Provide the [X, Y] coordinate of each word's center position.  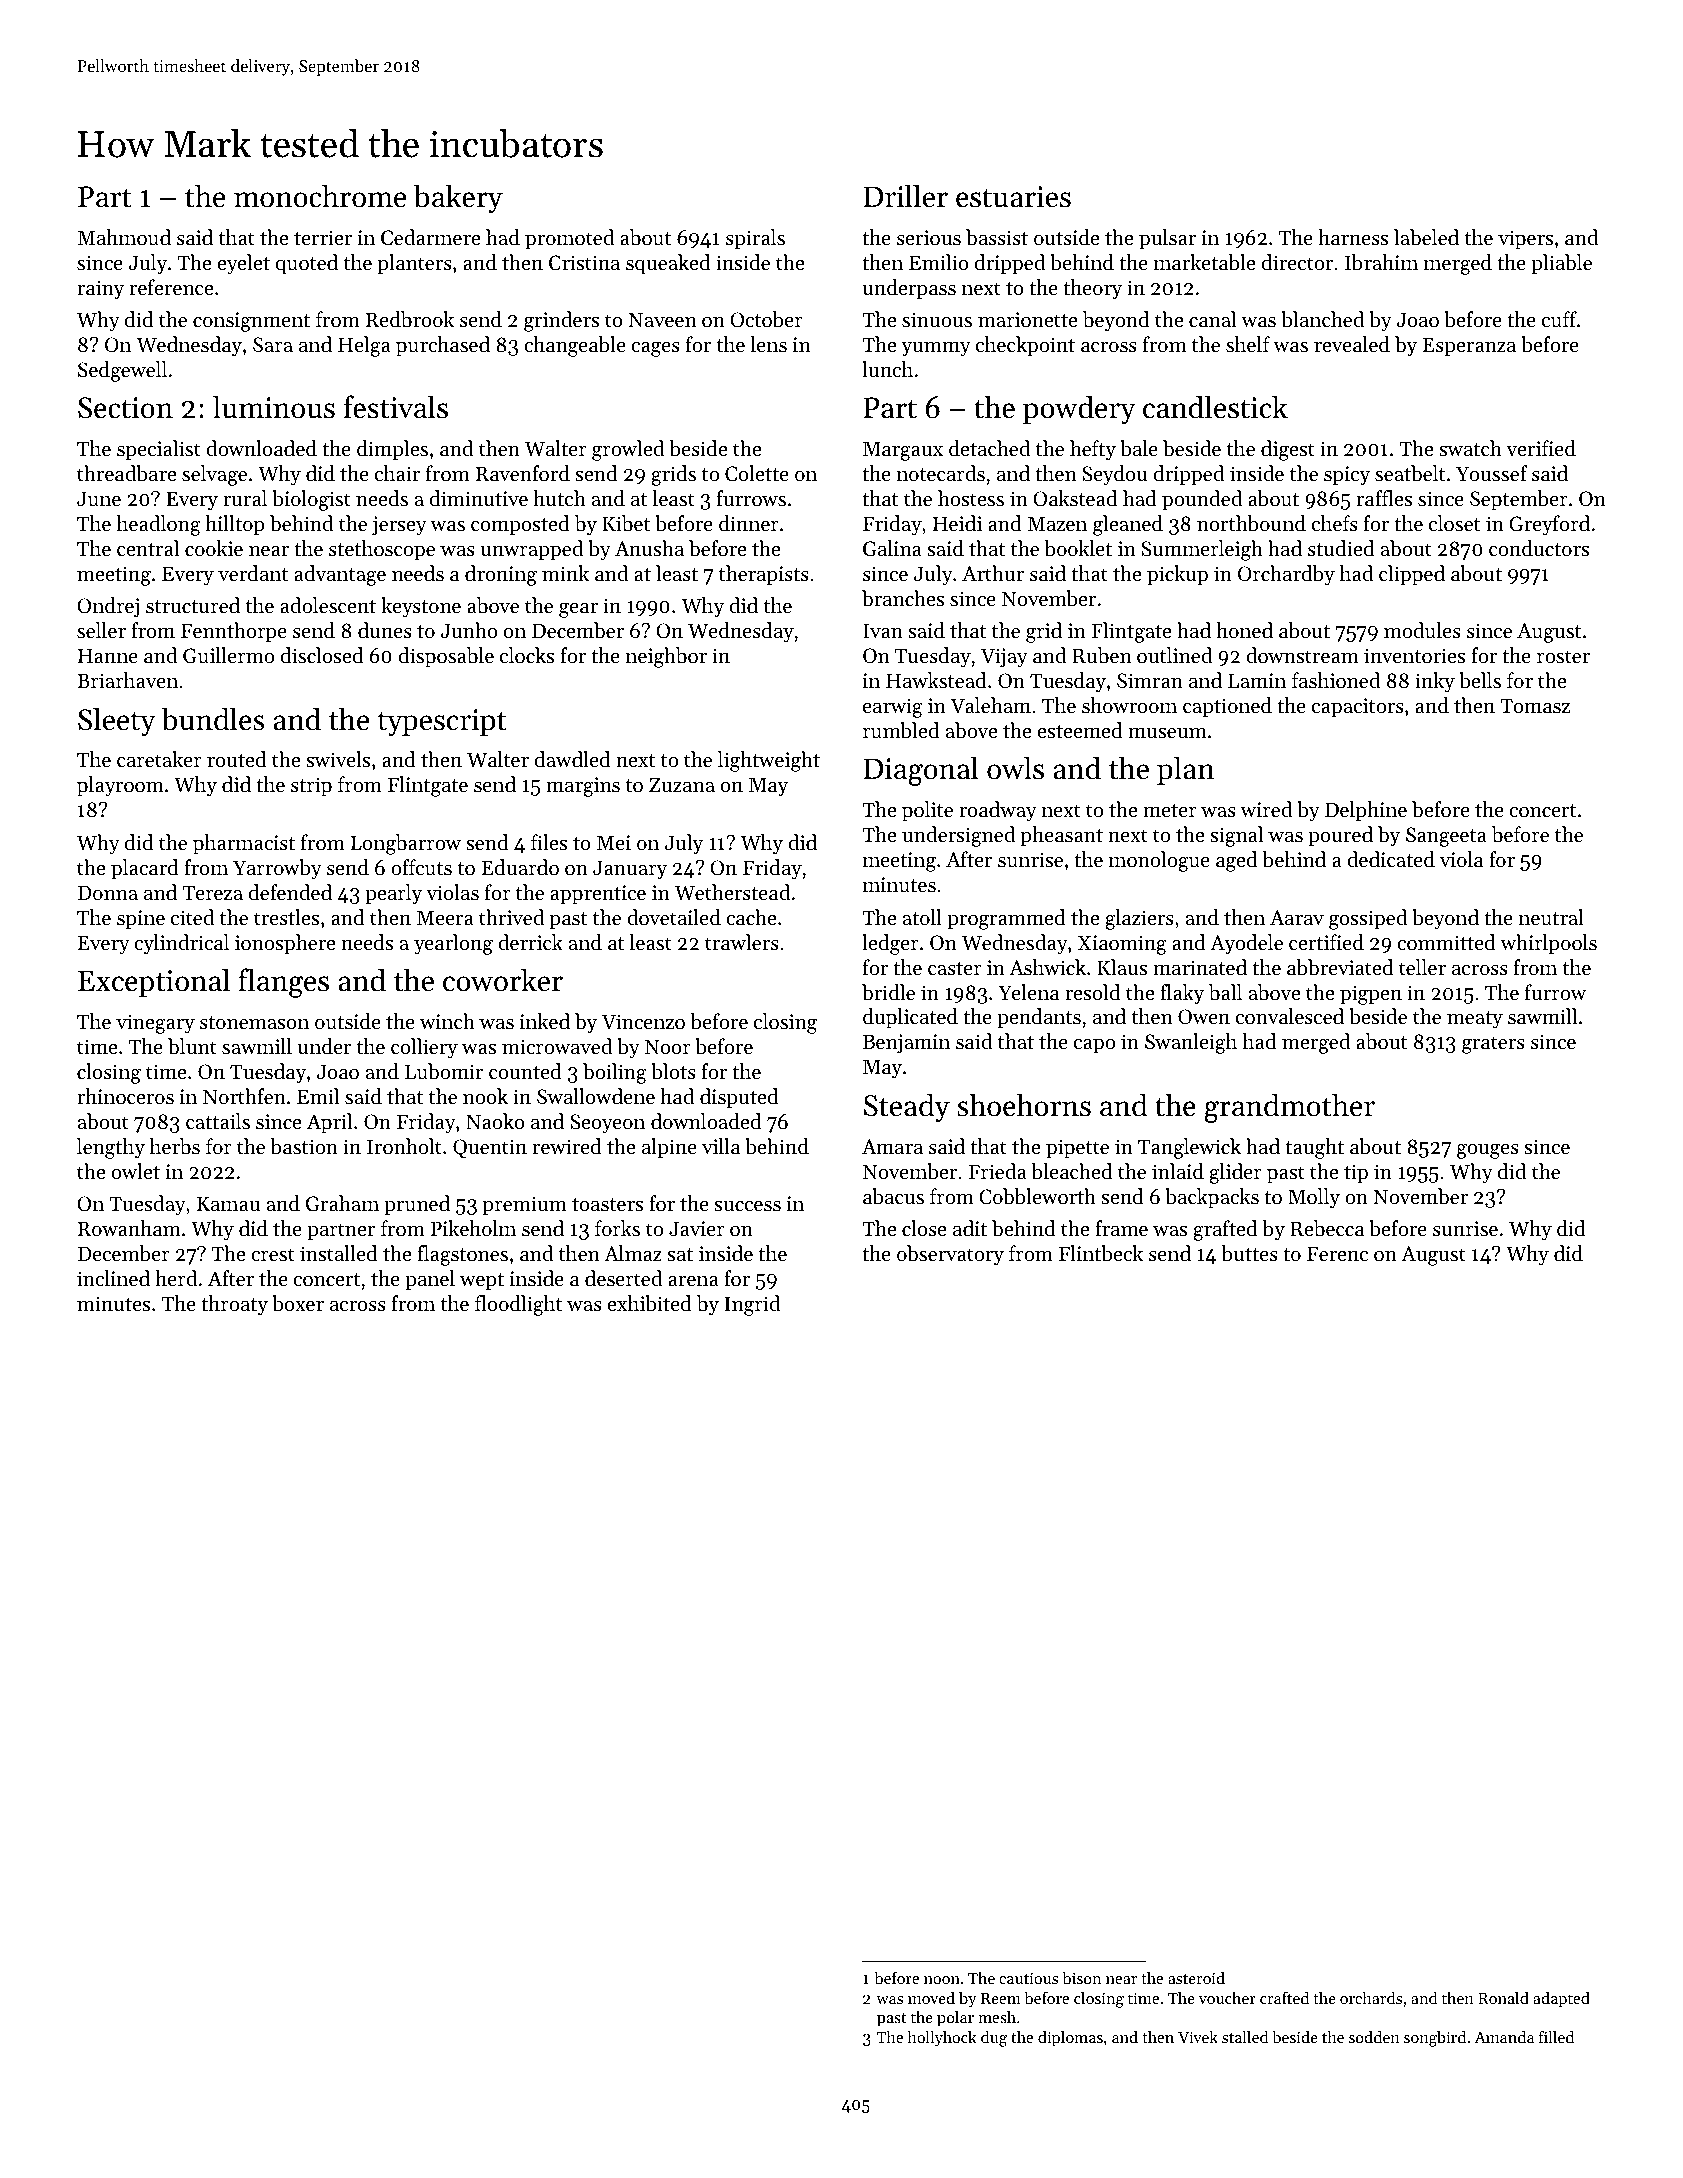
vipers [1525, 240]
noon [942, 1980]
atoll [922, 917]
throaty [234, 1305]
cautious [1028, 1978]
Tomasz [1535, 706]
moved [931, 1998]
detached [989, 448]
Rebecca [1327, 1228]
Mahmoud [124, 237]
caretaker [159, 759]
